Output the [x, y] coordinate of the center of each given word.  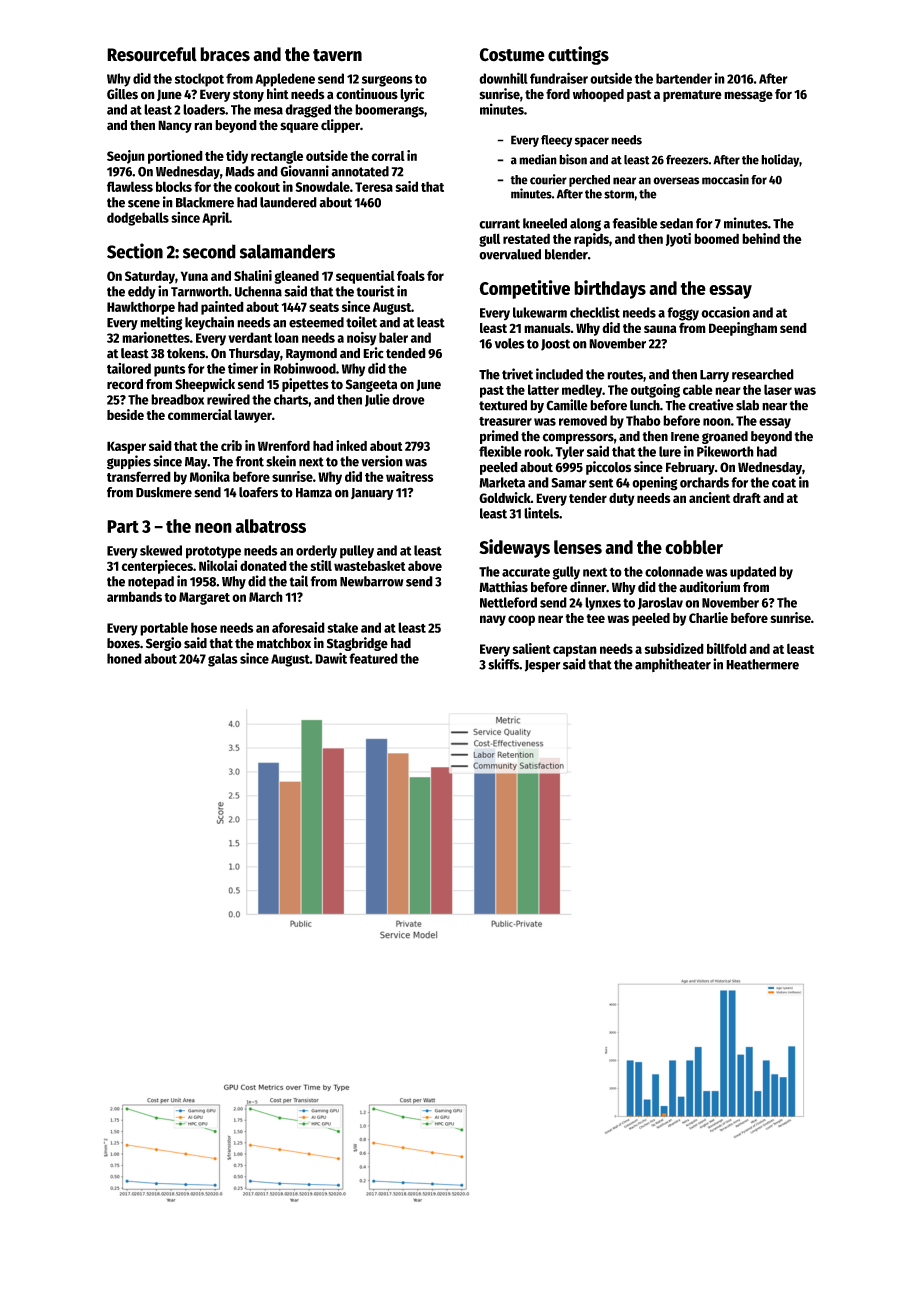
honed [124, 658]
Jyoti [678, 240]
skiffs [503, 664]
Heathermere [762, 664]
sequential [365, 277]
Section [135, 251]
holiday [780, 160]
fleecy [556, 141]
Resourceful [152, 54]
